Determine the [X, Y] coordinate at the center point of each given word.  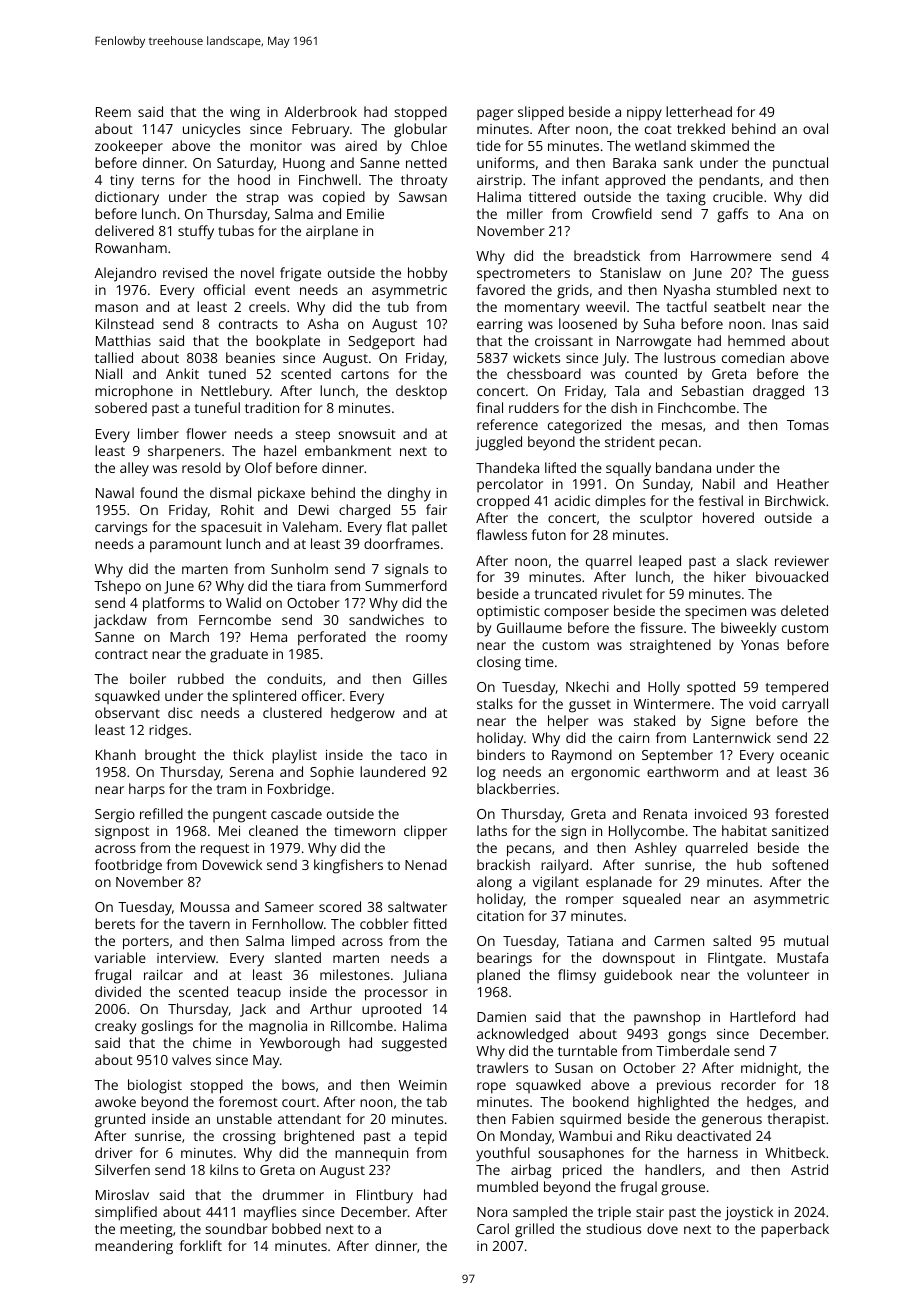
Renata [665, 814]
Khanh [116, 754]
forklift [201, 1245]
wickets [536, 357]
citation [500, 916]
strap [263, 199]
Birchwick [795, 500]
